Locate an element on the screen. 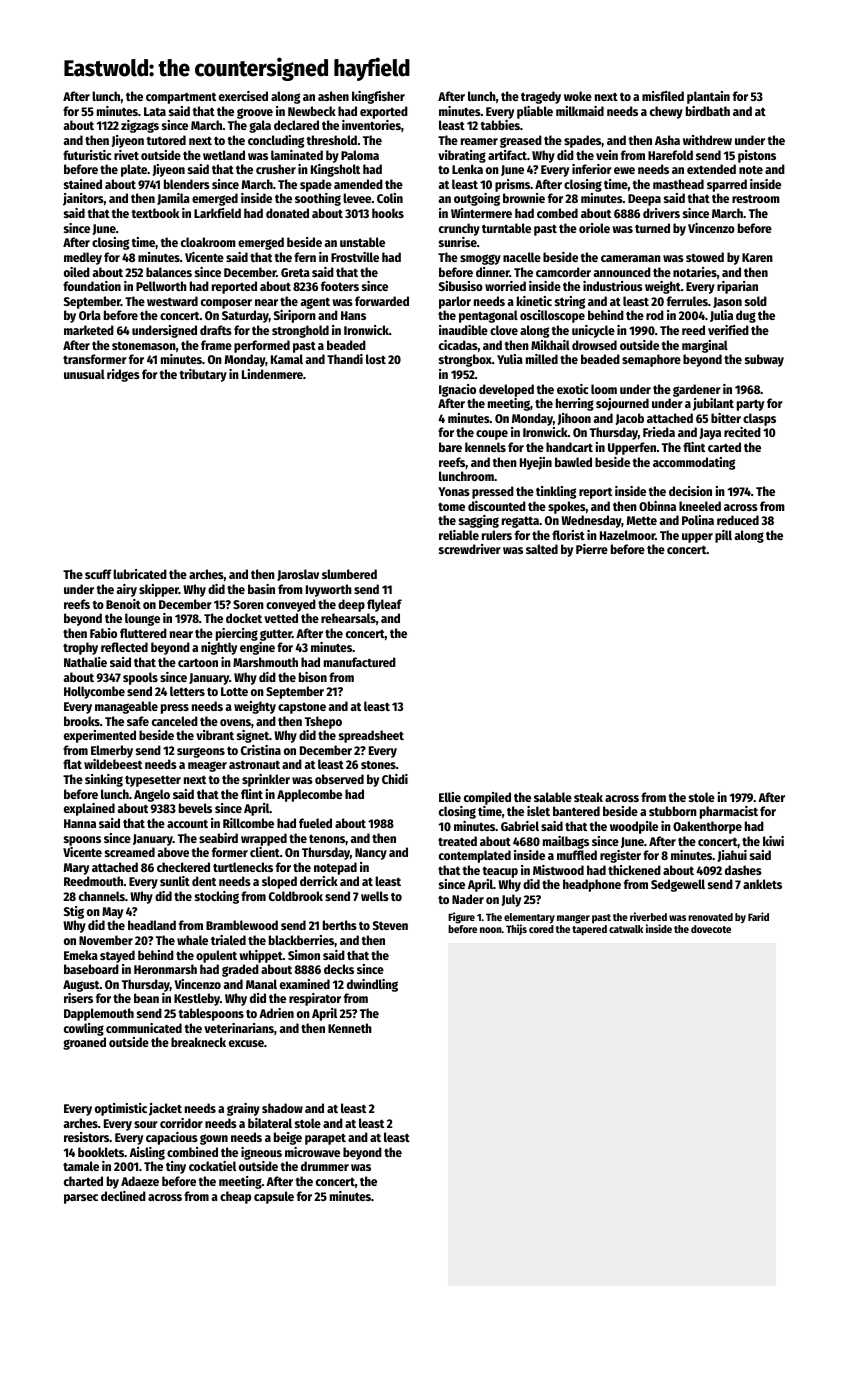 Image resolution: width=849 pixels, height=1400 pixels. medley is located at coordinates (83, 258).
